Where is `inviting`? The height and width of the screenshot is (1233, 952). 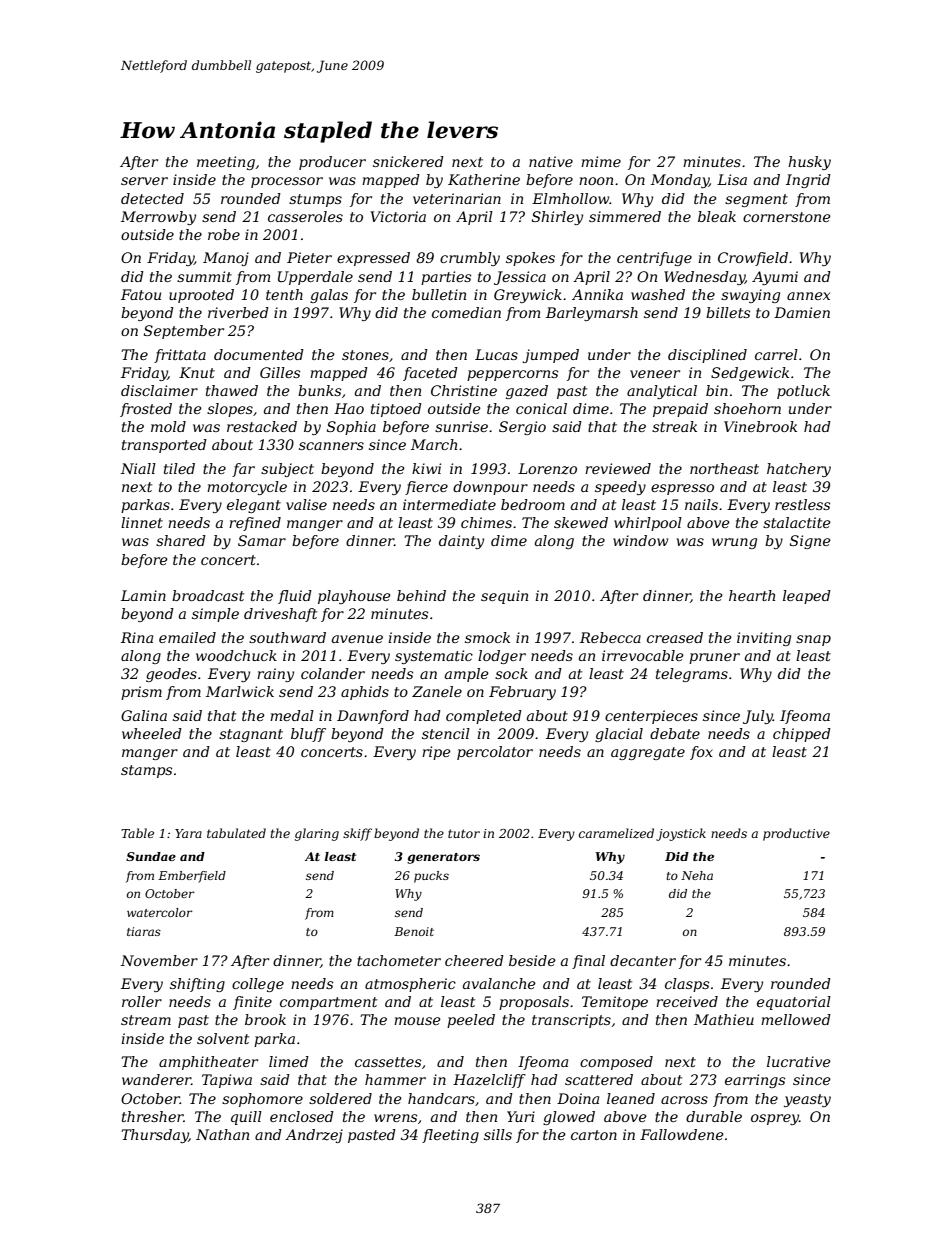
inviting is located at coordinates (764, 639).
